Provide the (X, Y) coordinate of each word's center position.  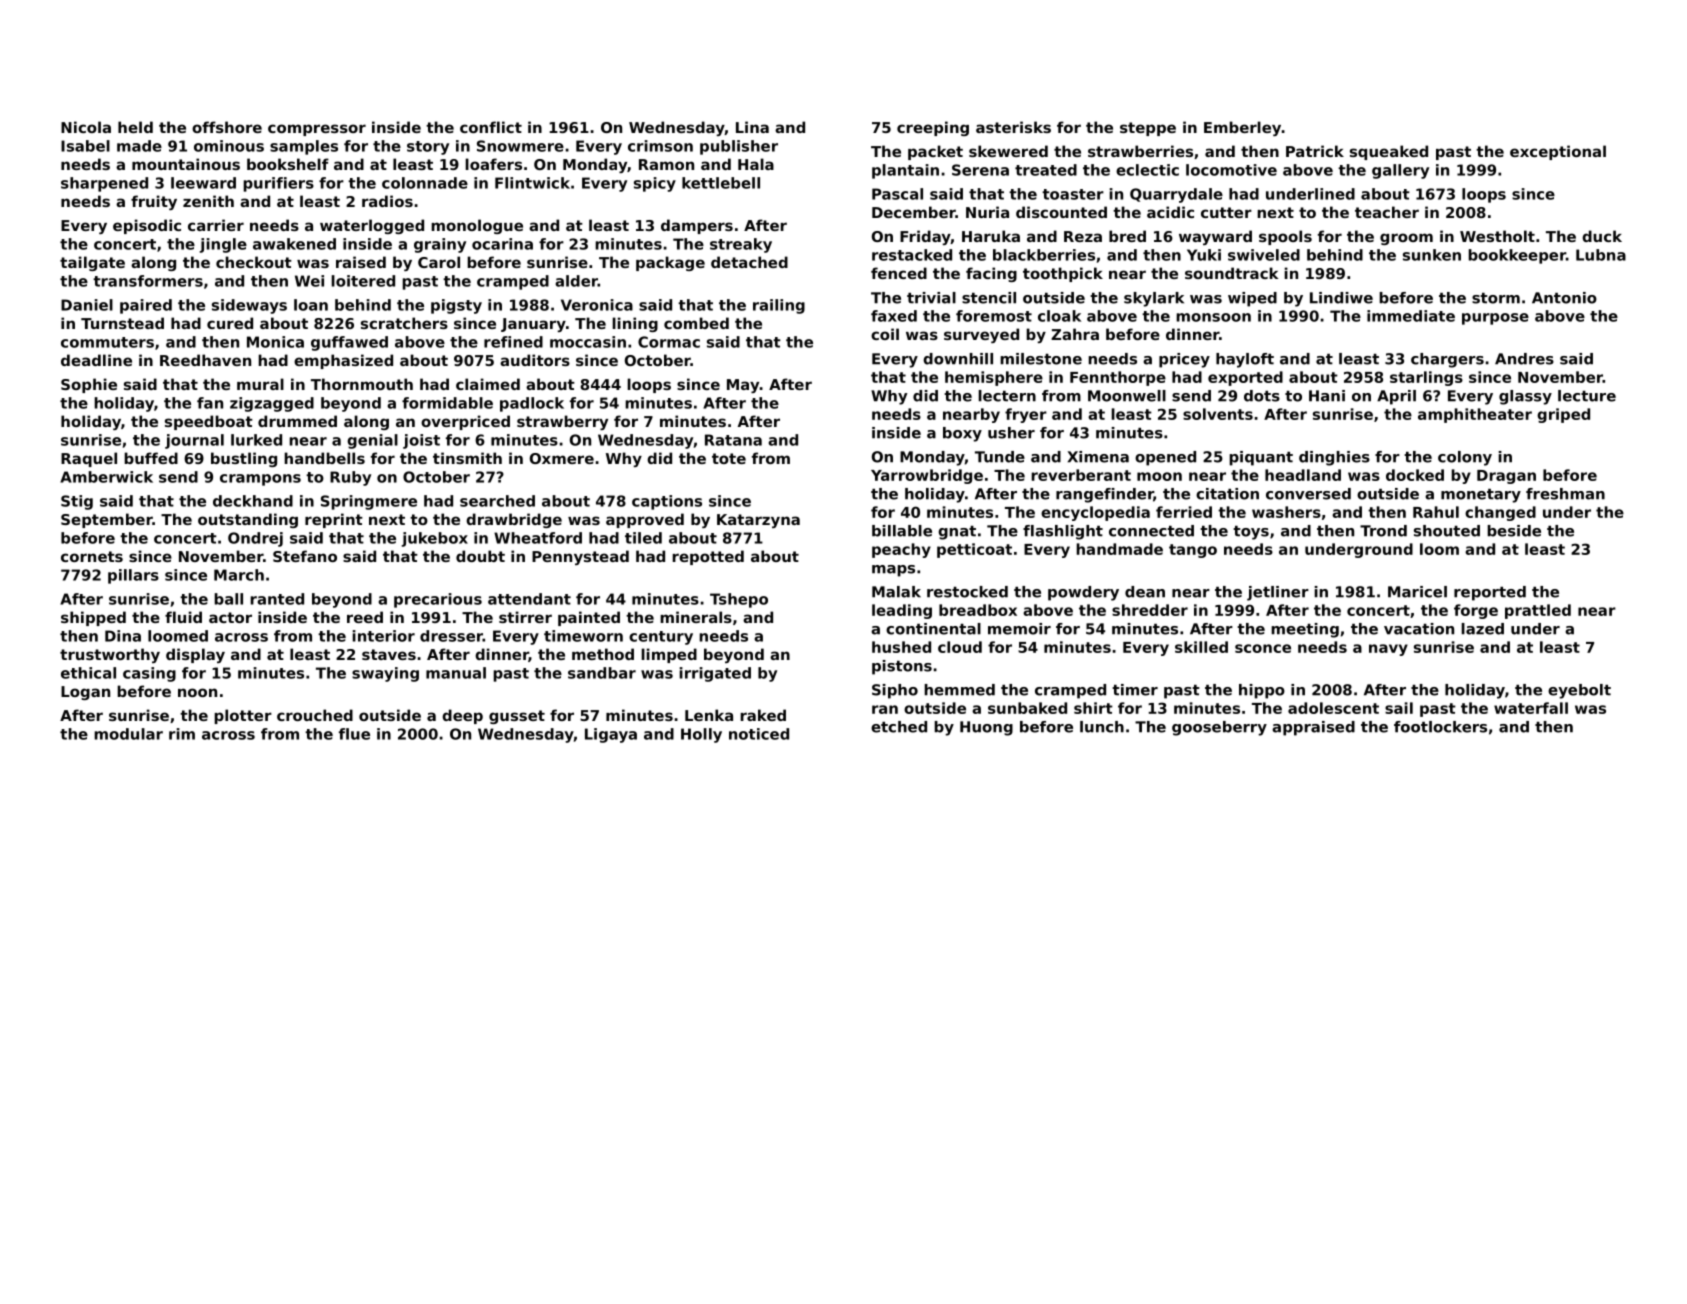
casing (149, 674)
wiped (1252, 299)
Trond (1383, 531)
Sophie (89, 385)
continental (933, 629)
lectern (1007, 396)
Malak (896, 592)
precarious (438, 600)
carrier (216, 225)
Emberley (1242, 128)
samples (304, 147)
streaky (741, 245)
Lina (752, 127)
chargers (1447, 360)
